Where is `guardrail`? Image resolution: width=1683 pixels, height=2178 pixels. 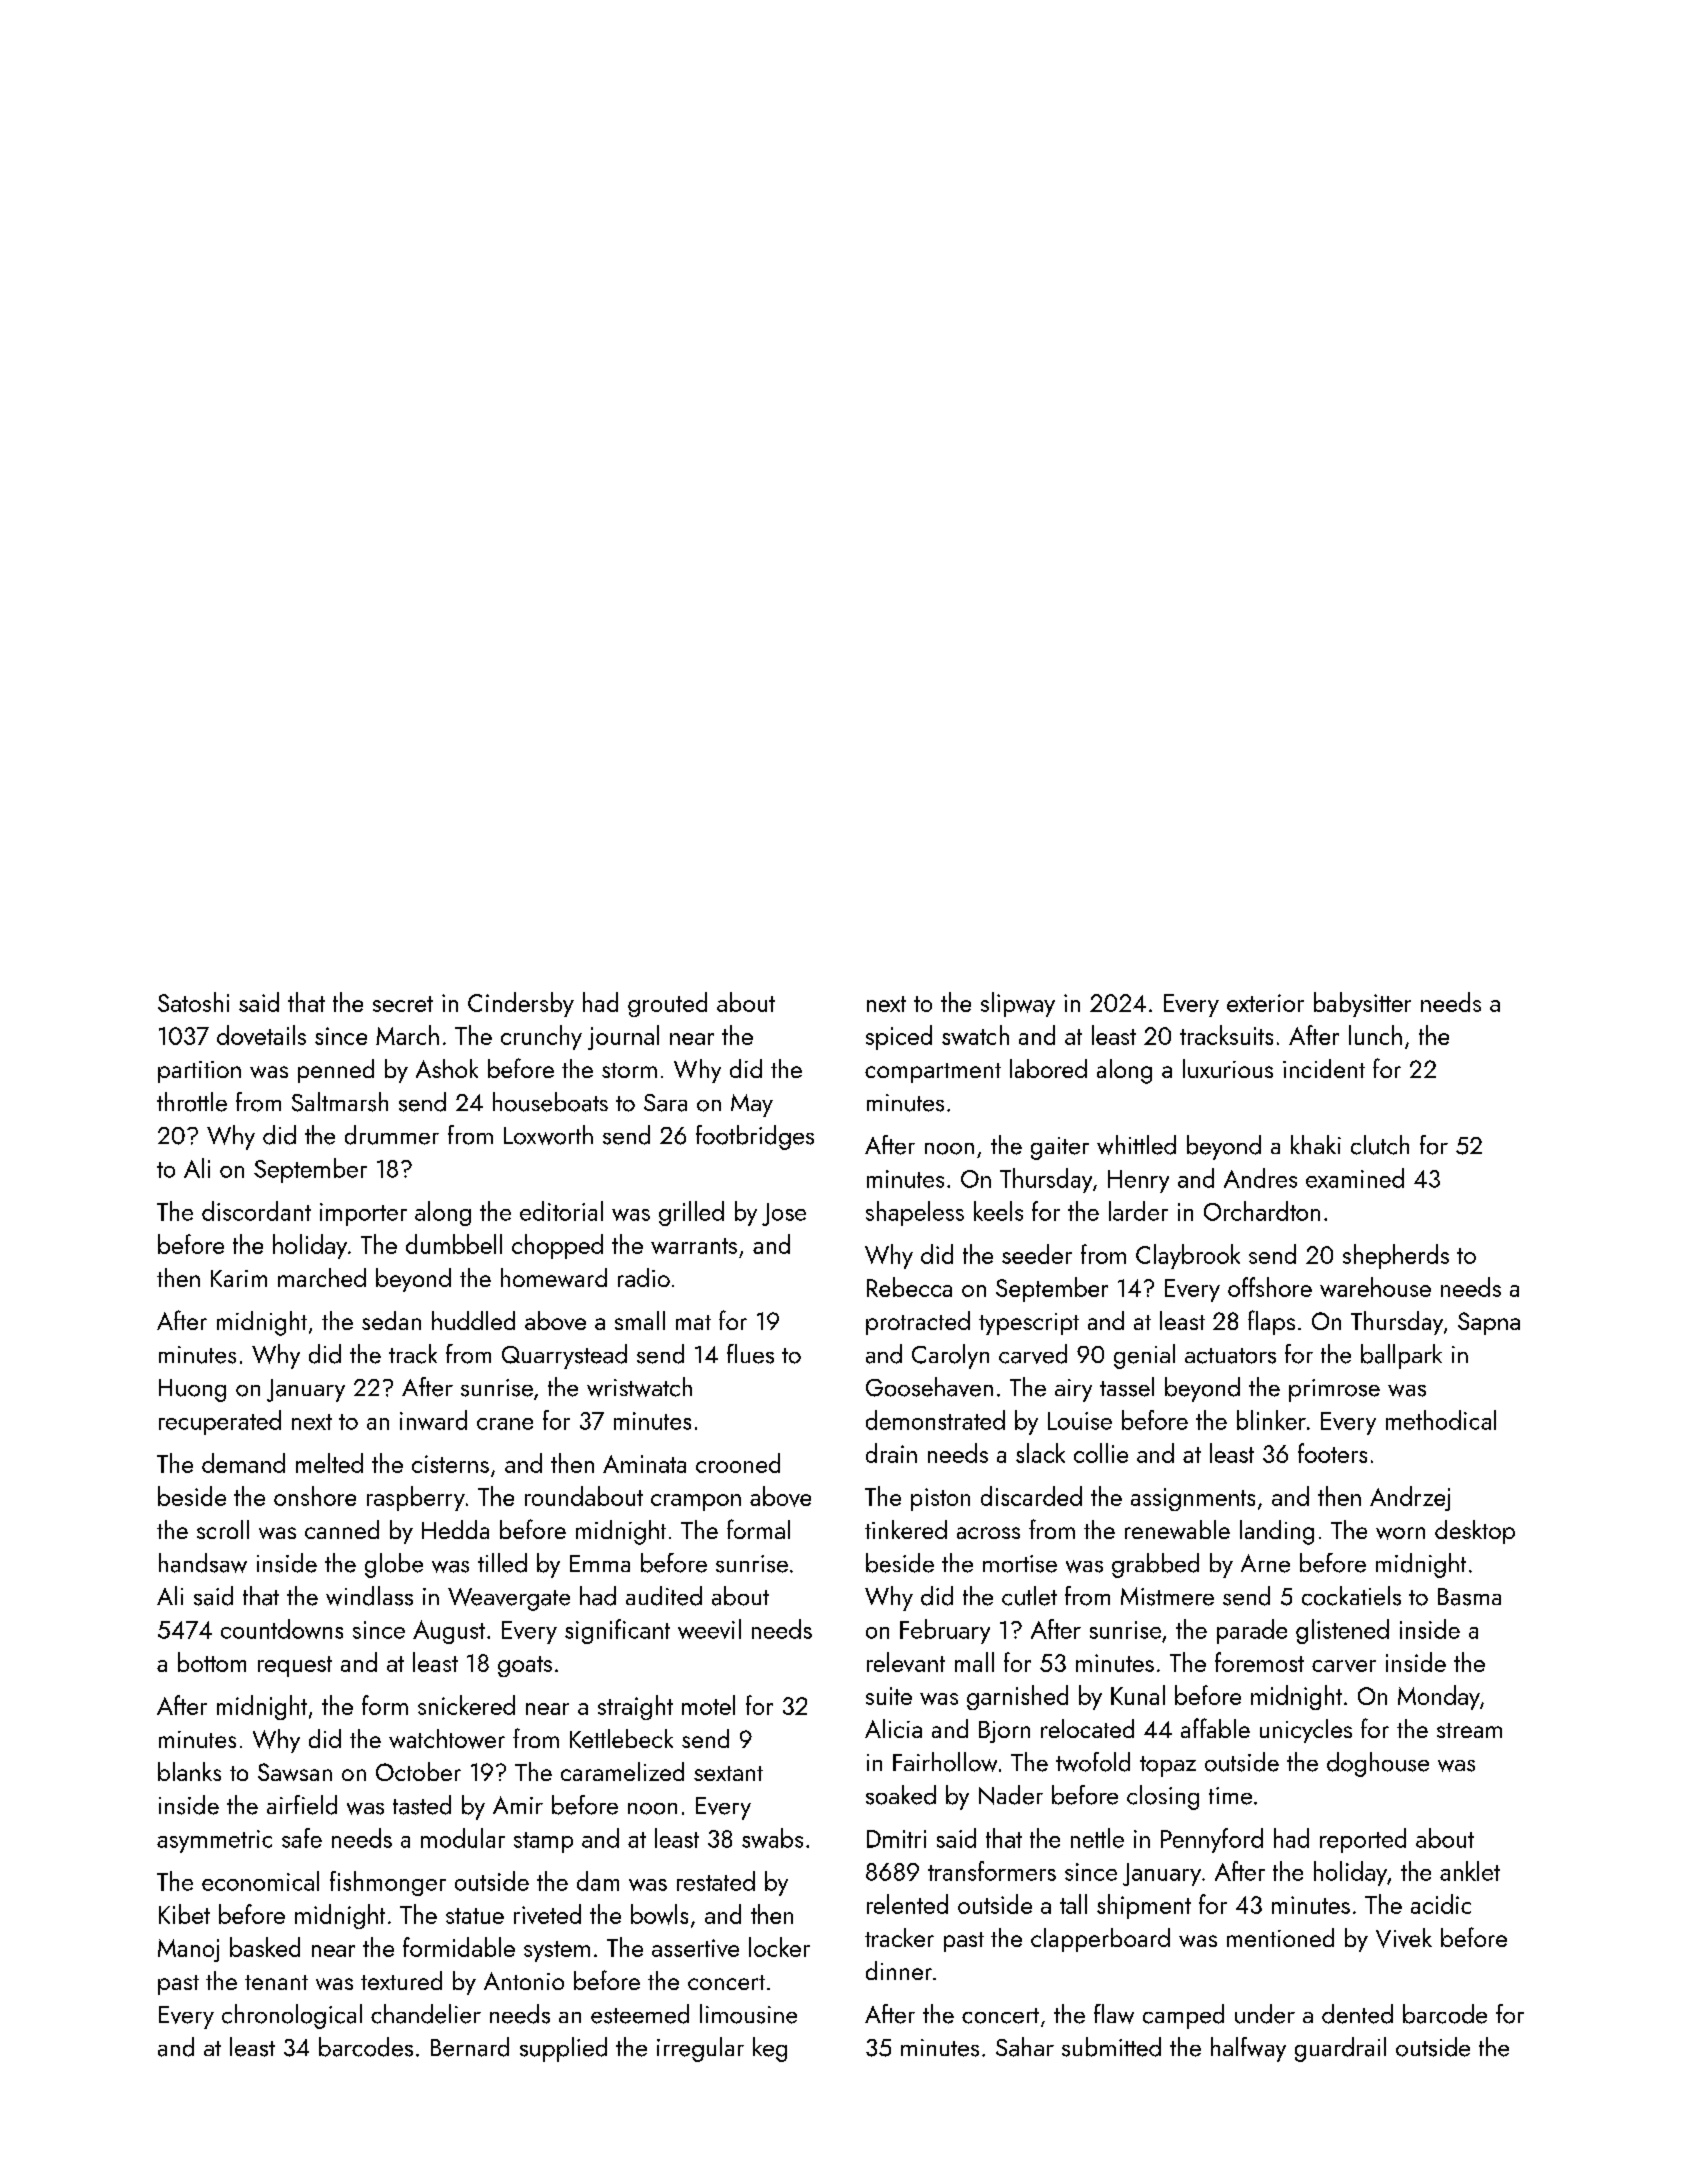
guardrail is located at coordinates (1340, 2049).
